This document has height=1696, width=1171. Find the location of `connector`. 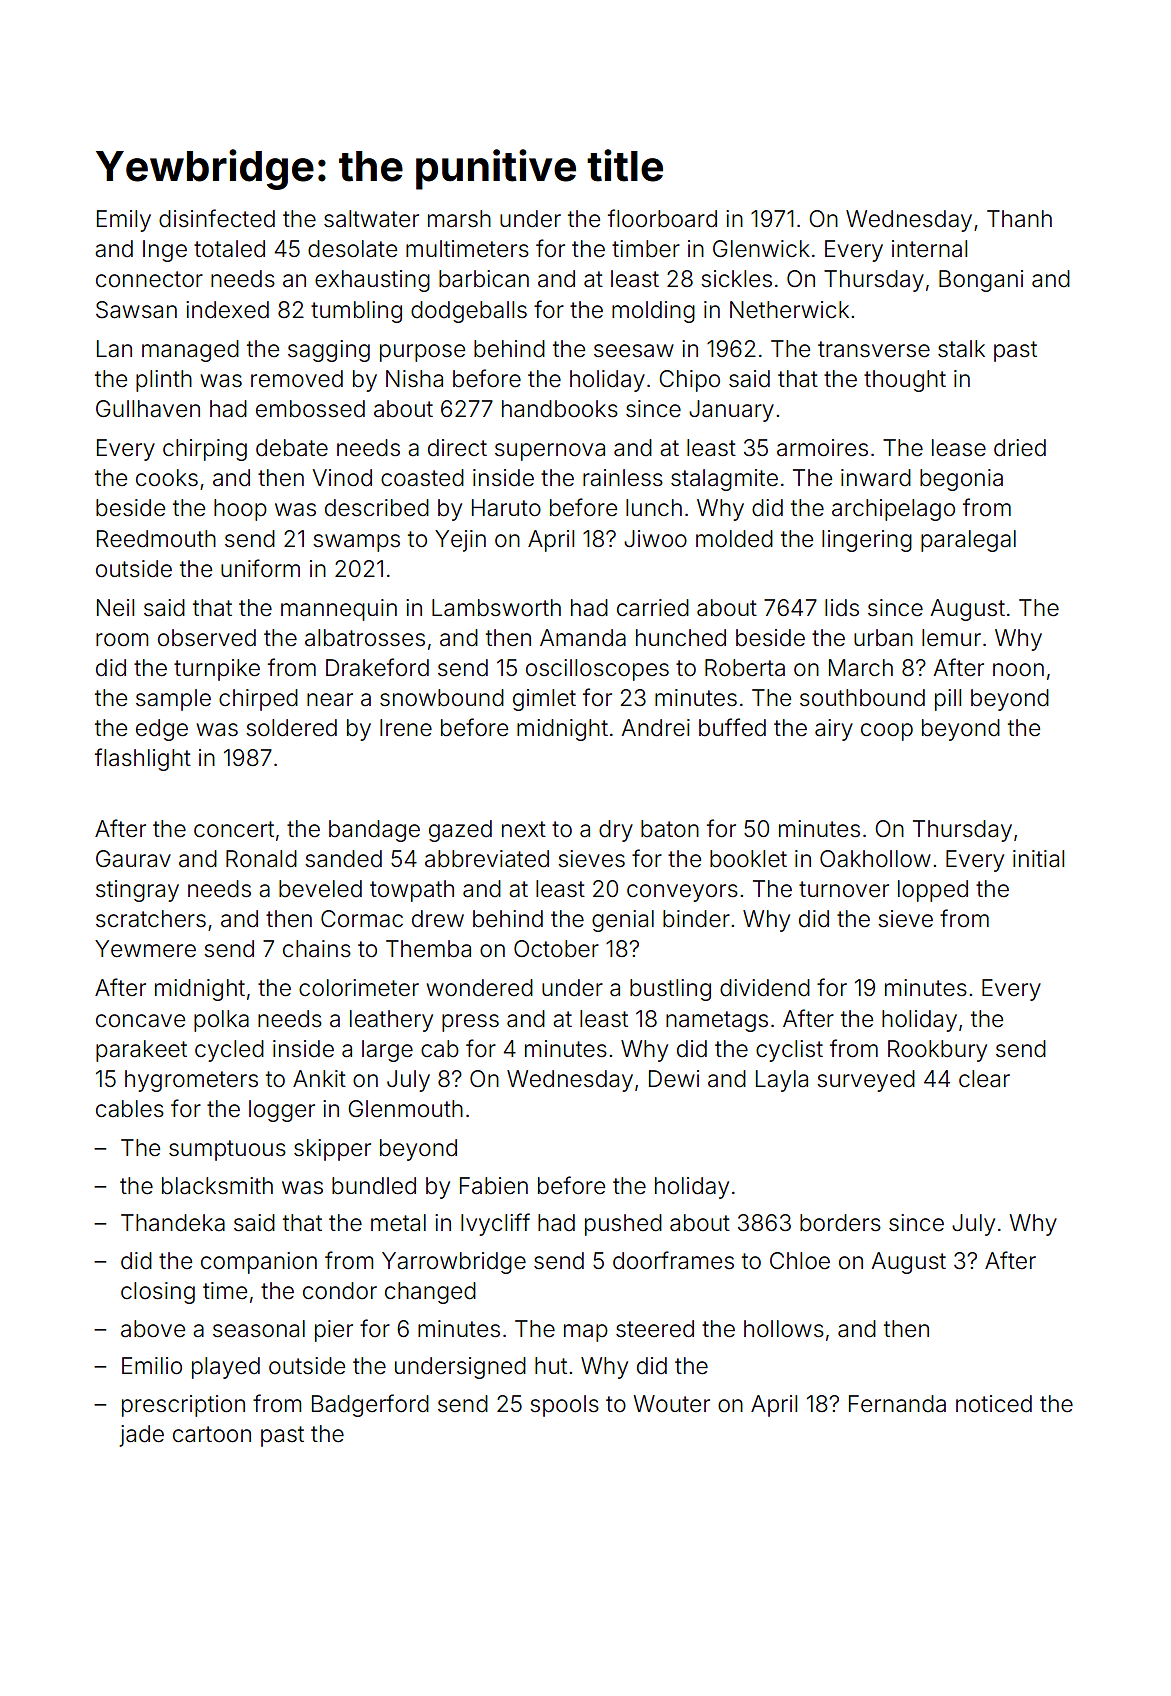

connector is located at coordinates (149, 279).
